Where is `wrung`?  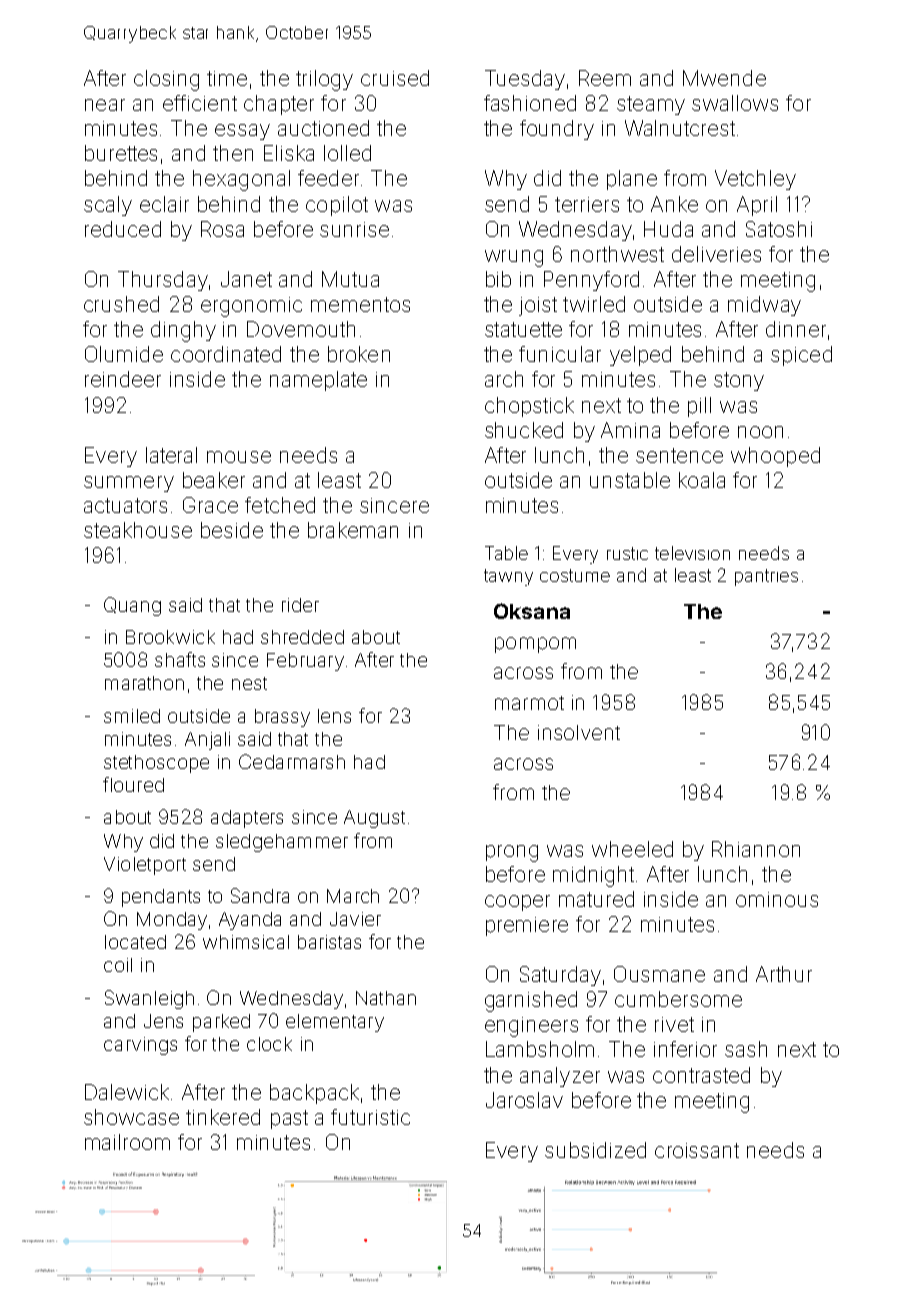
wrung is located at coordinates (514, 258).
